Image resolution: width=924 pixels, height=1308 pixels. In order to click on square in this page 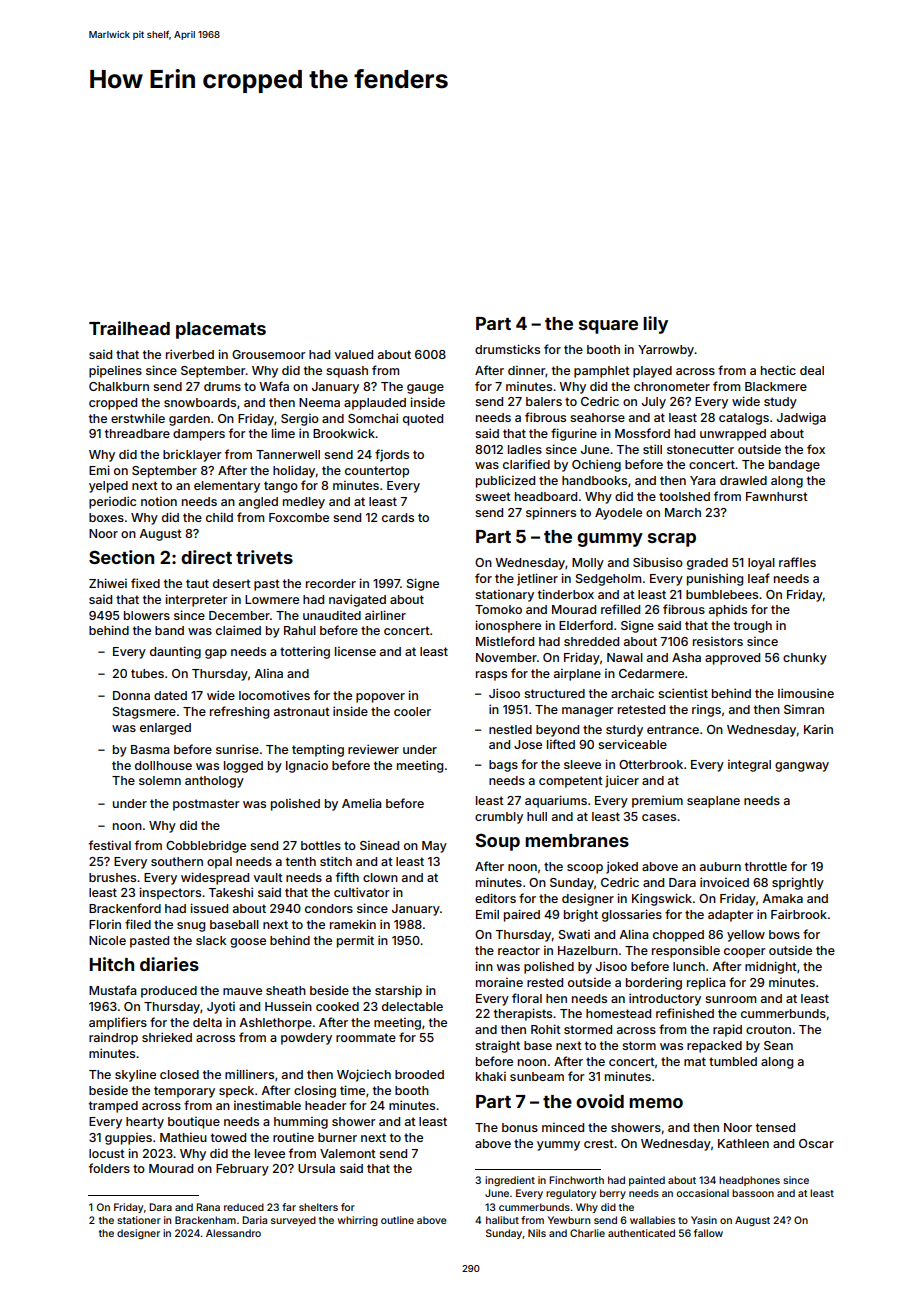, I will do `click(608, 327)`.
